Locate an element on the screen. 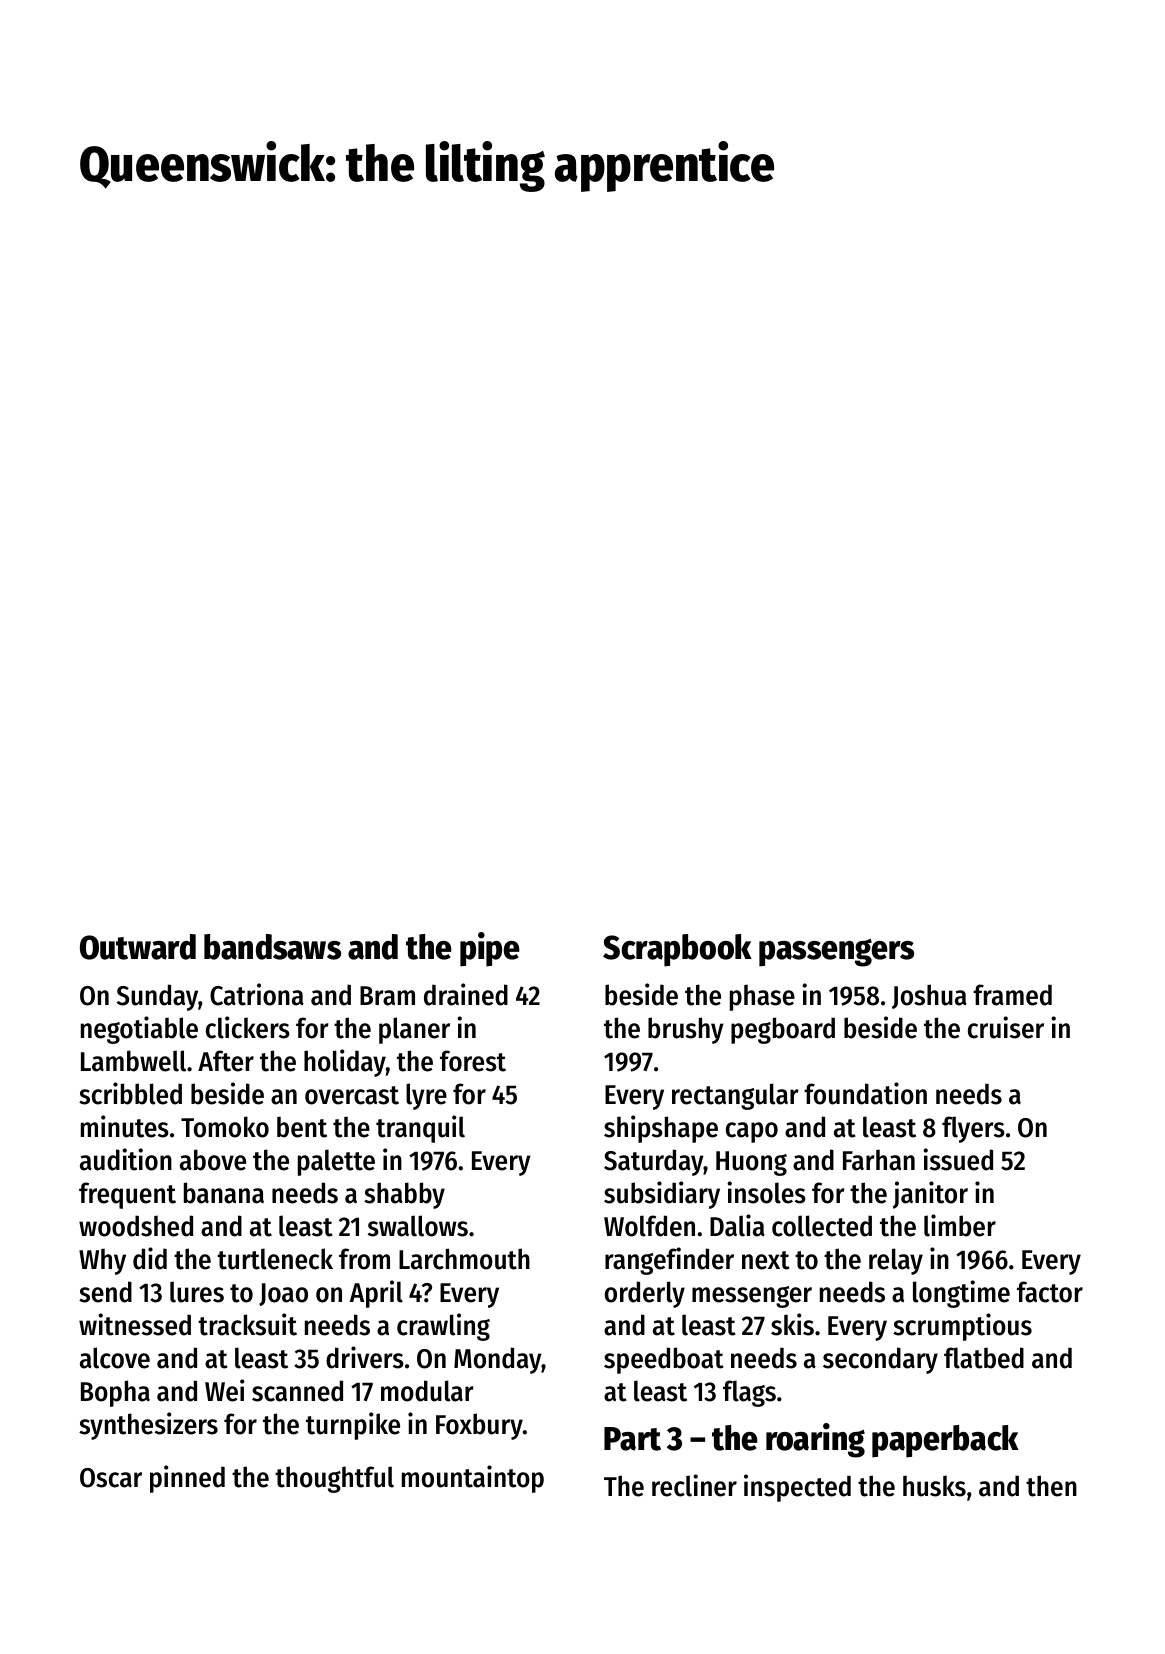 The height and width of the screenshot is (1654, 1165). mountaintop is located at coordinates (473, 1479).
